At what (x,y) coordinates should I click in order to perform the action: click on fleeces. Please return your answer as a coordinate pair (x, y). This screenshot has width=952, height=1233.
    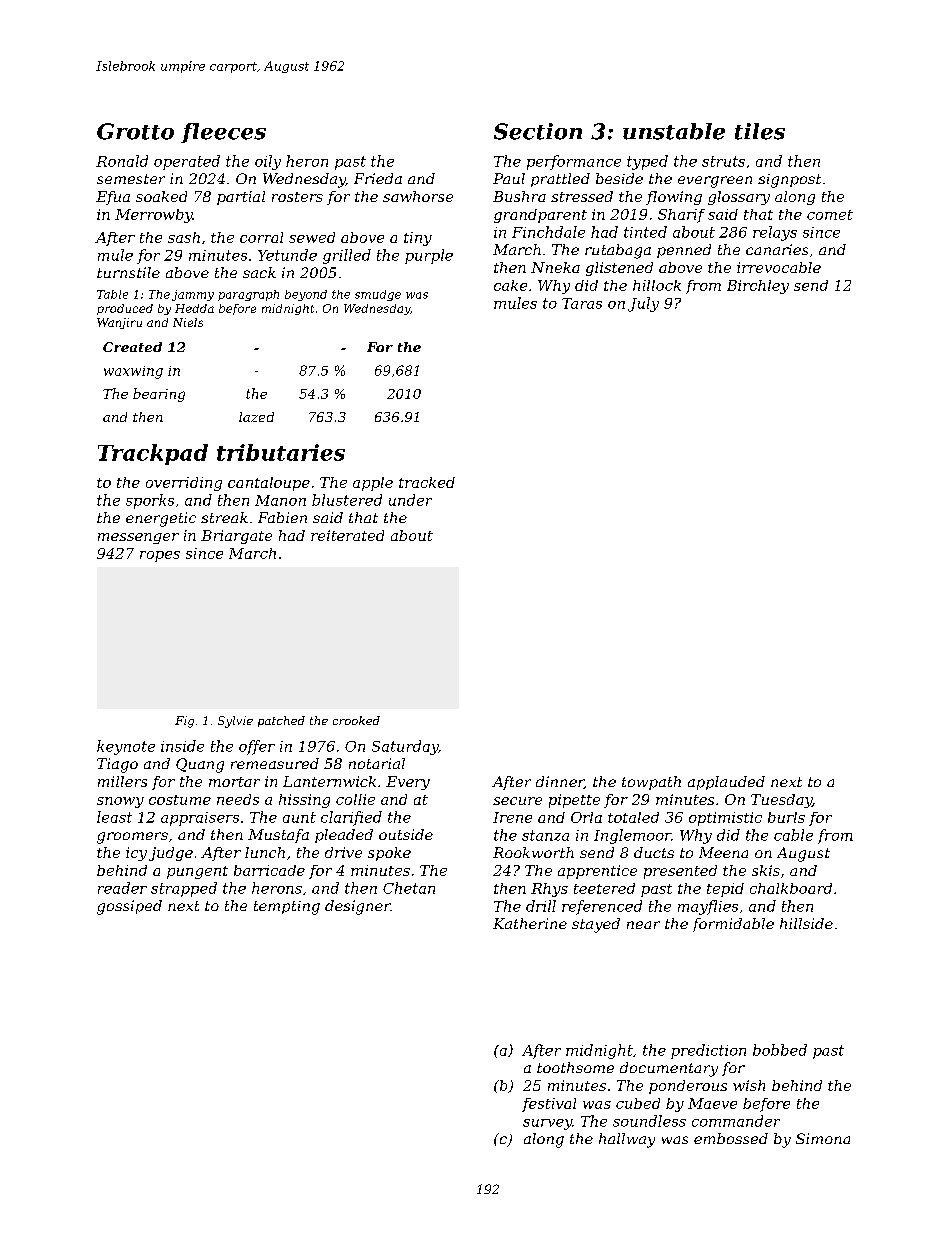
    Looking at the image, I should click on (223, 133).
